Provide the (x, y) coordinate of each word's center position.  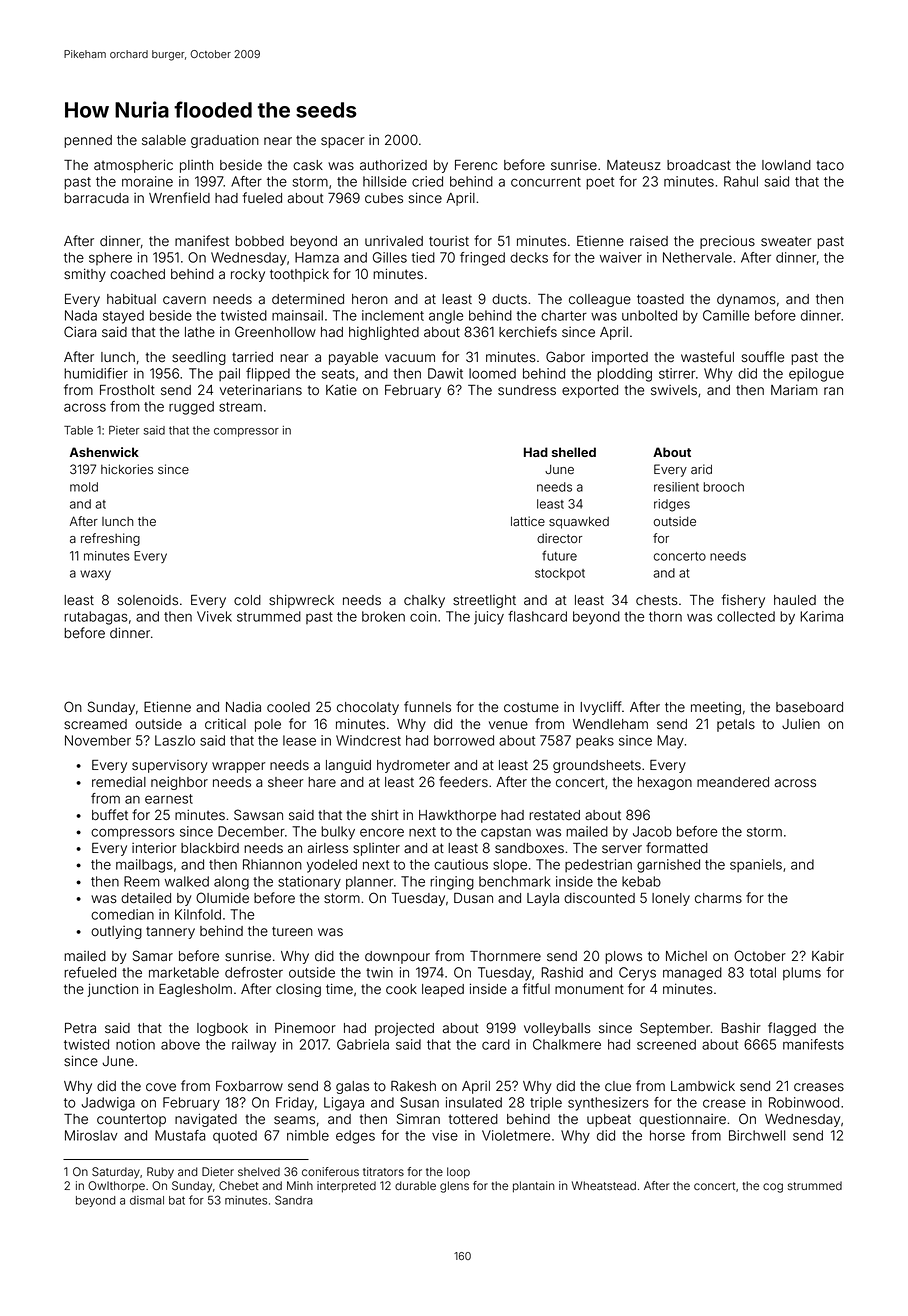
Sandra (294, 1200)
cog (773, 1188)
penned (88, 141)
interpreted (346, 1187)
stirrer (677, 373)
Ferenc (476, 165)
